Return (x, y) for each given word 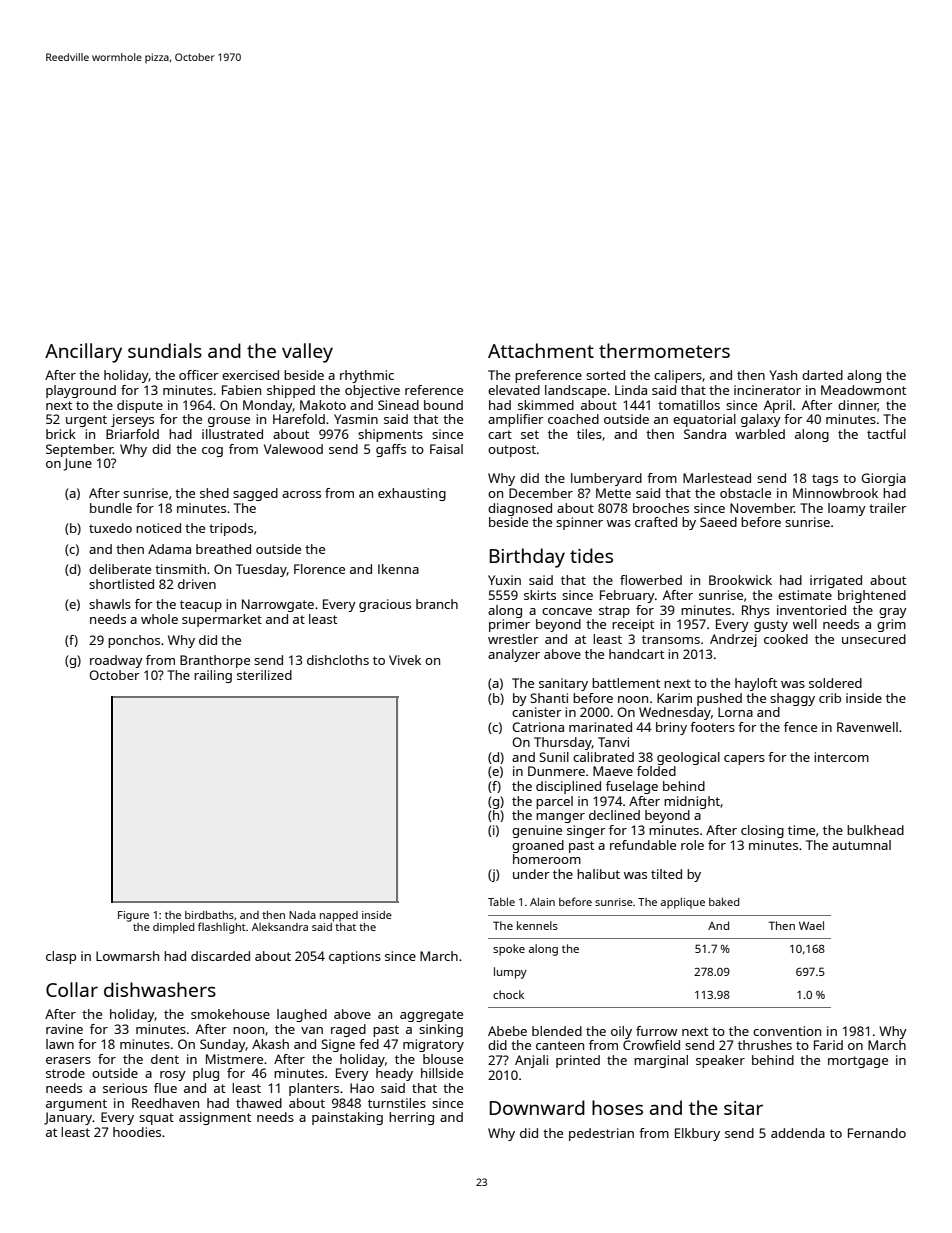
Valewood (293, 449)
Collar (72, 989)
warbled (760, 434)
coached (573, 419)
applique (683, 903)
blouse (443, 1059)
